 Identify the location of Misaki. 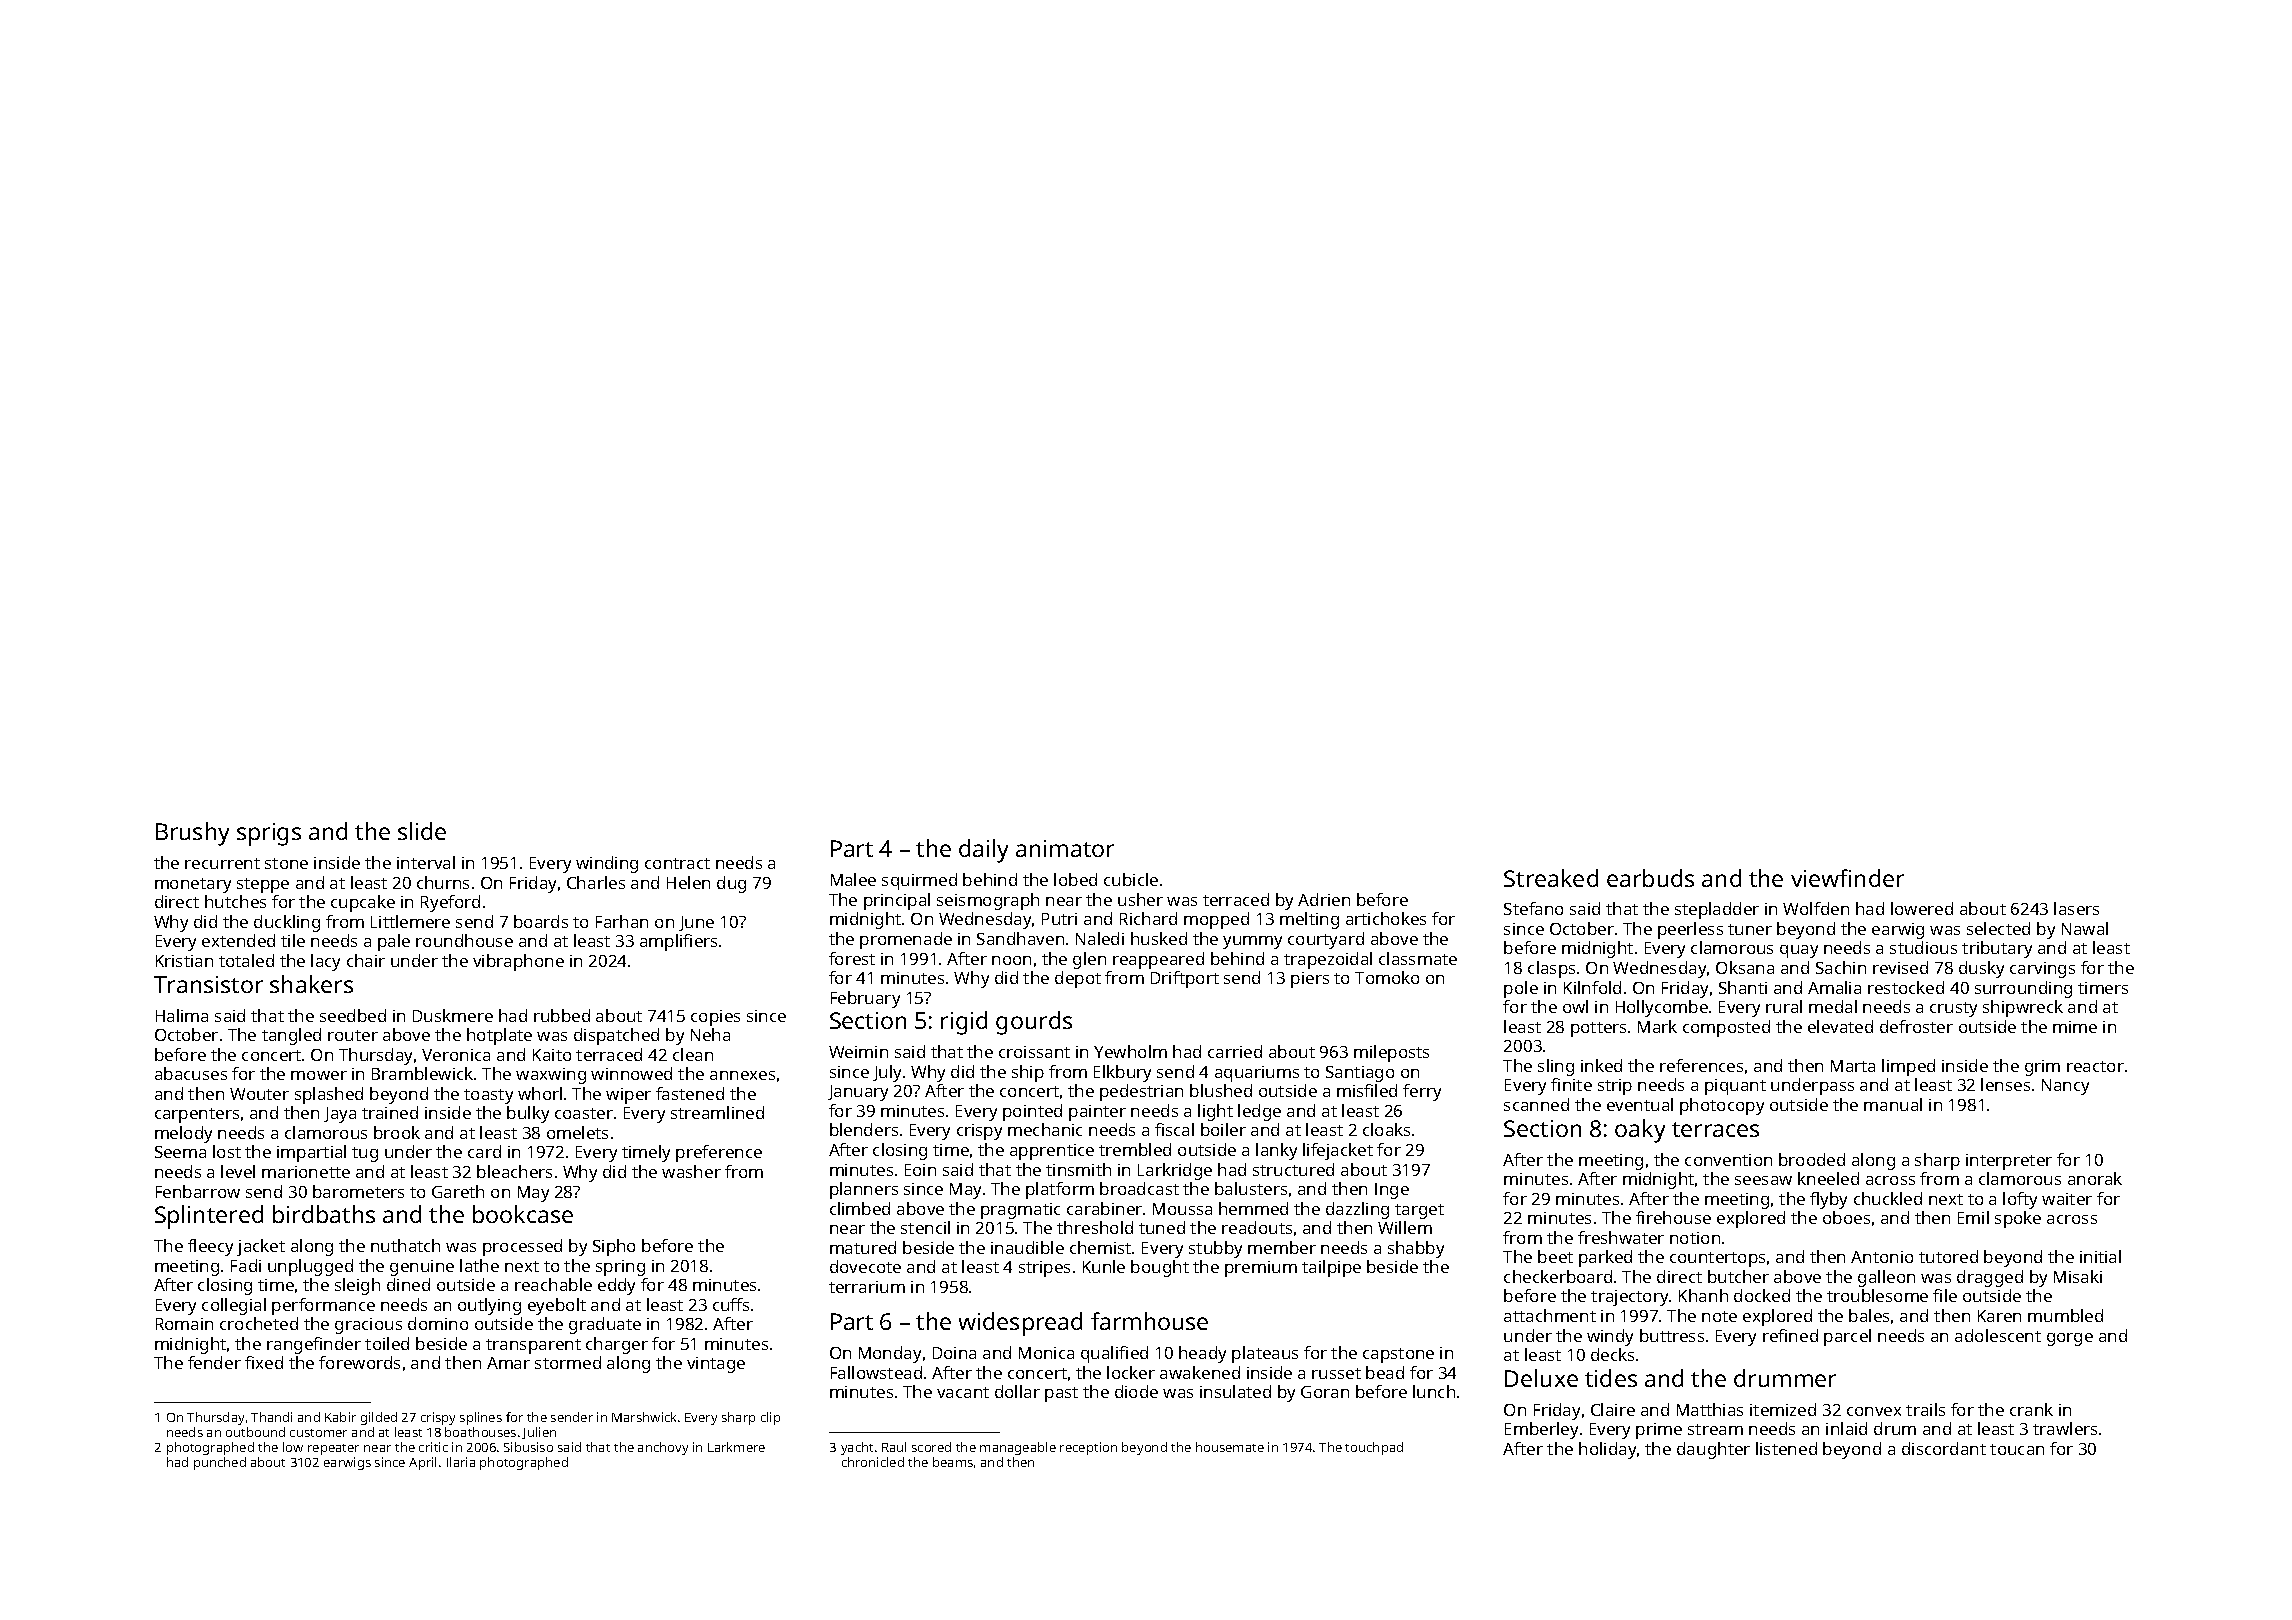
(2078, 1276).
